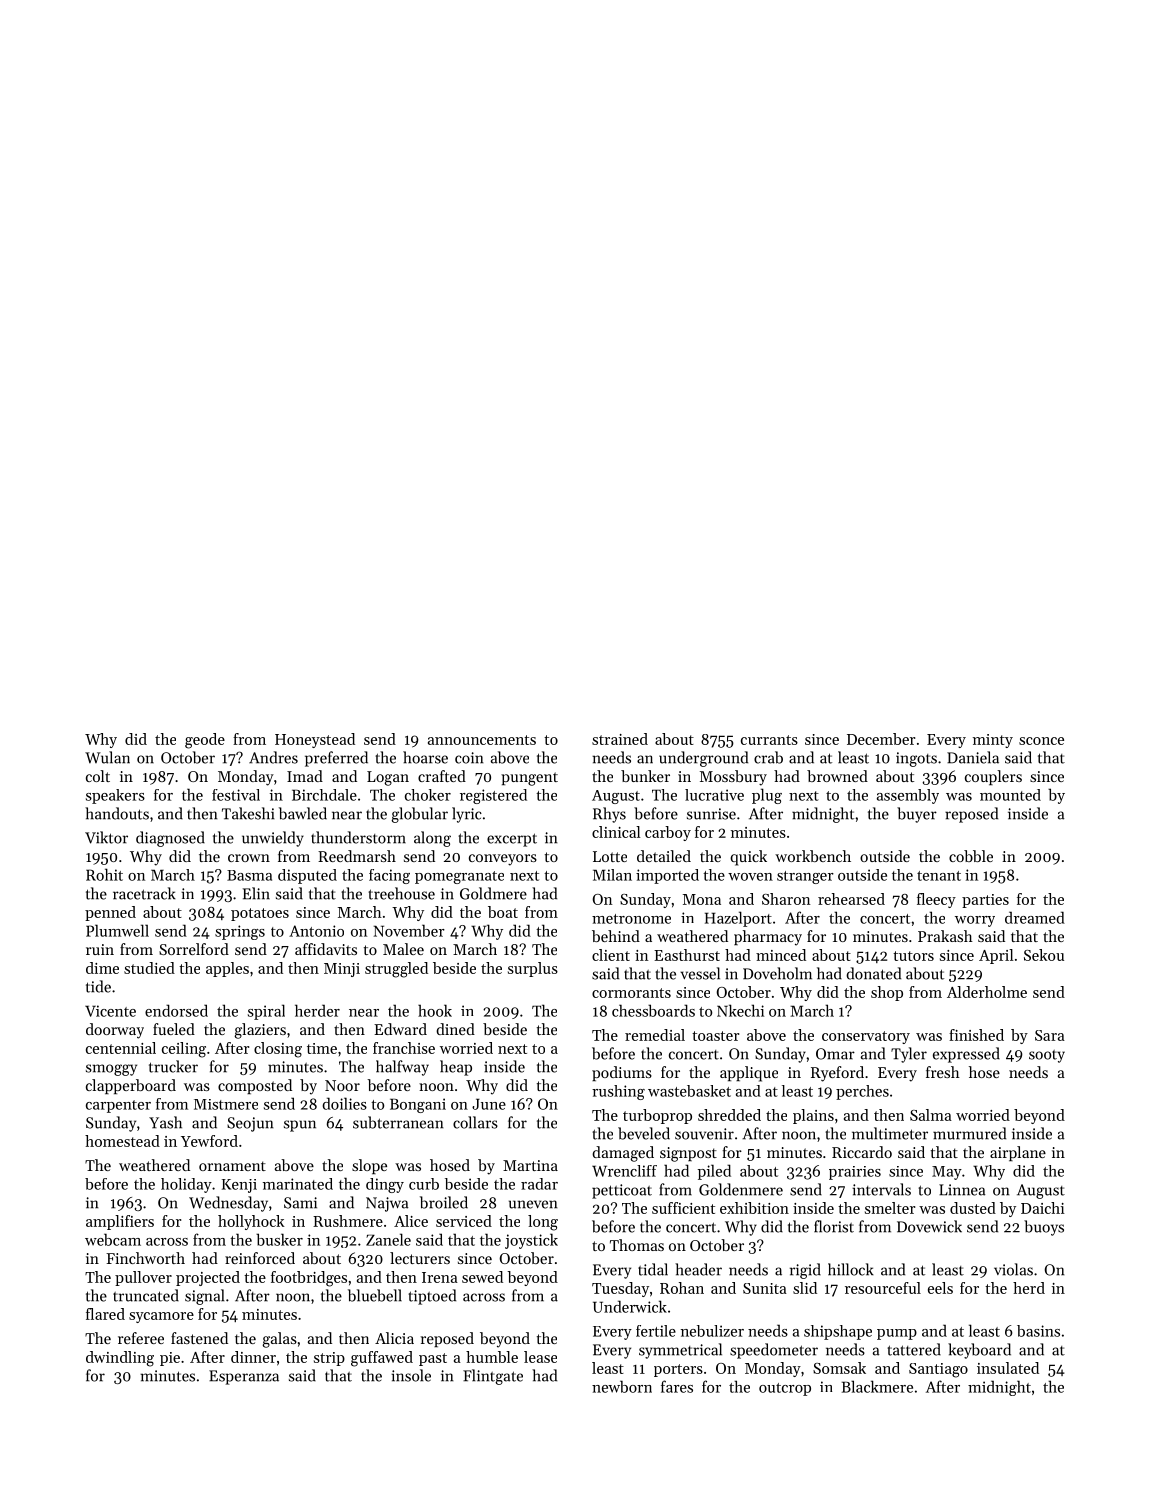  What do you see at coordinates (455, 1029) in the document?
I see `dined` at bounding box center [455, 1029].
